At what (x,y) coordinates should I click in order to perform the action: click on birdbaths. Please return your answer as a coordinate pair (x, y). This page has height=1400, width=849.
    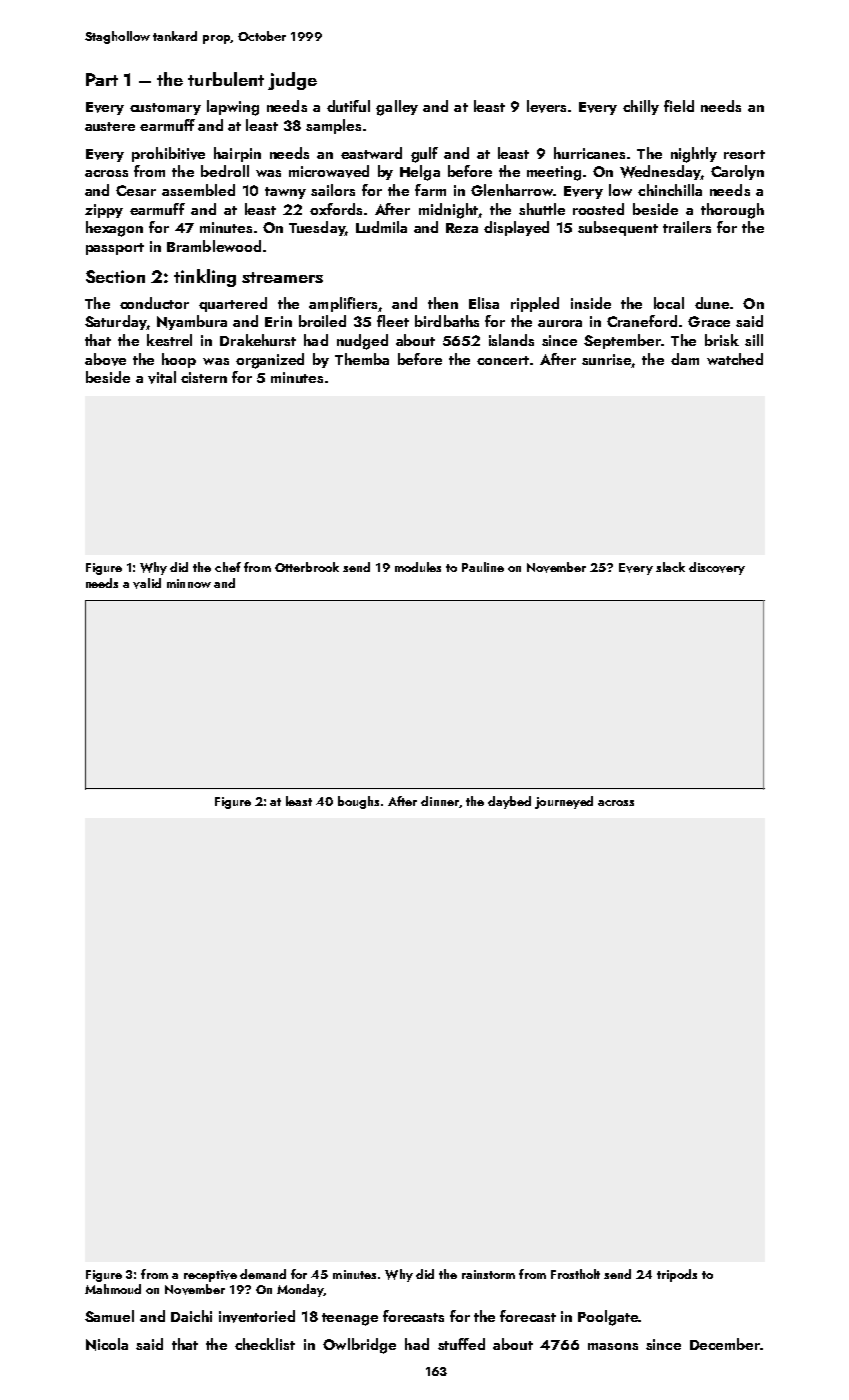
    Looking at the image, I should click on (447, 321).
